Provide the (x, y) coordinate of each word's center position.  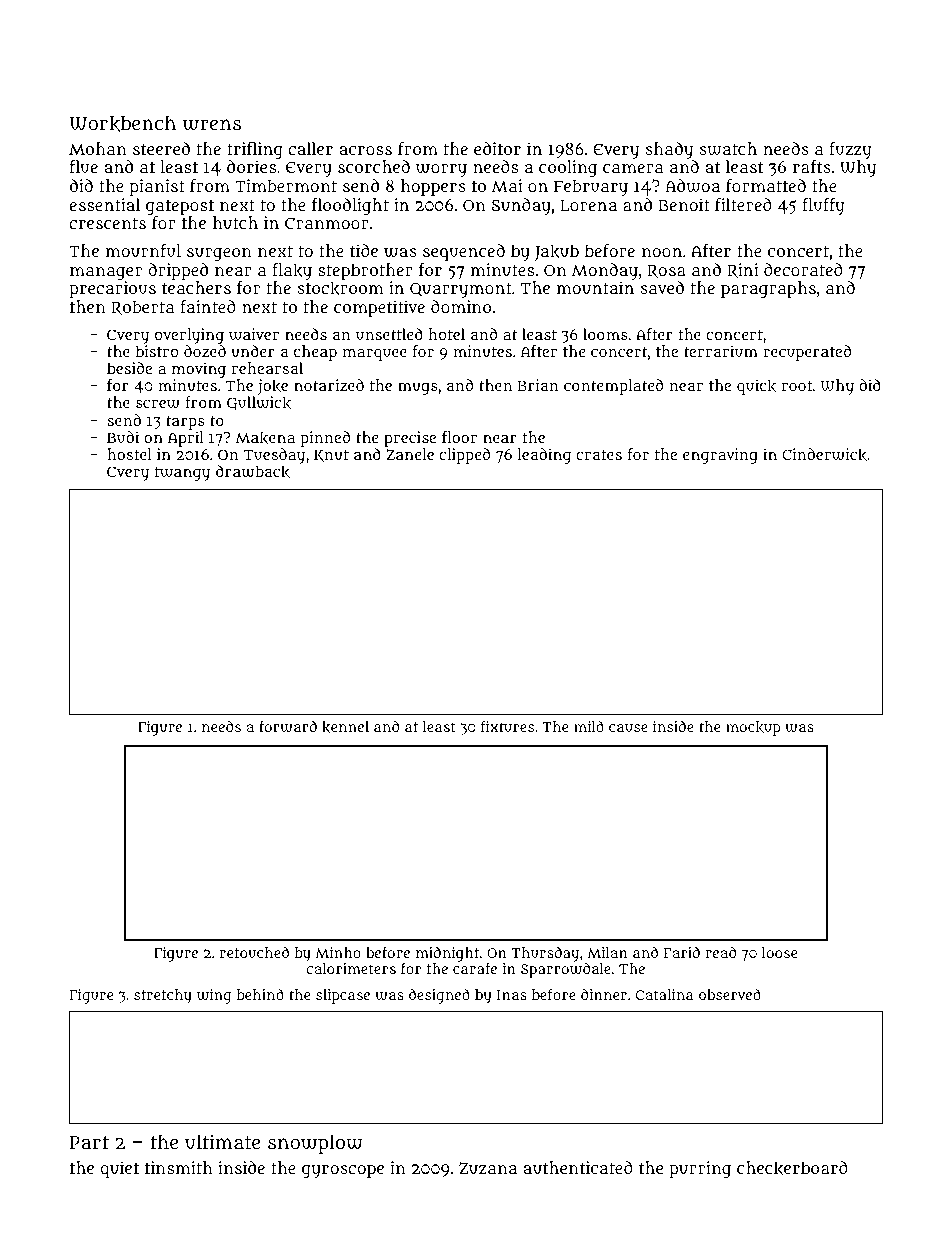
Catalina (664, 994)
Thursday (545, 954)
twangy (182, 474)
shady (669, 150)
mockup (753, 728)
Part (89, 1142)
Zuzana (488, 1168)
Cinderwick (824, 454)
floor (459, 437)
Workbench (123, 123)
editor (497, 148)
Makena (265, 437)
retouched (254, 952)
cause (628, 728)
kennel (345, 727)
